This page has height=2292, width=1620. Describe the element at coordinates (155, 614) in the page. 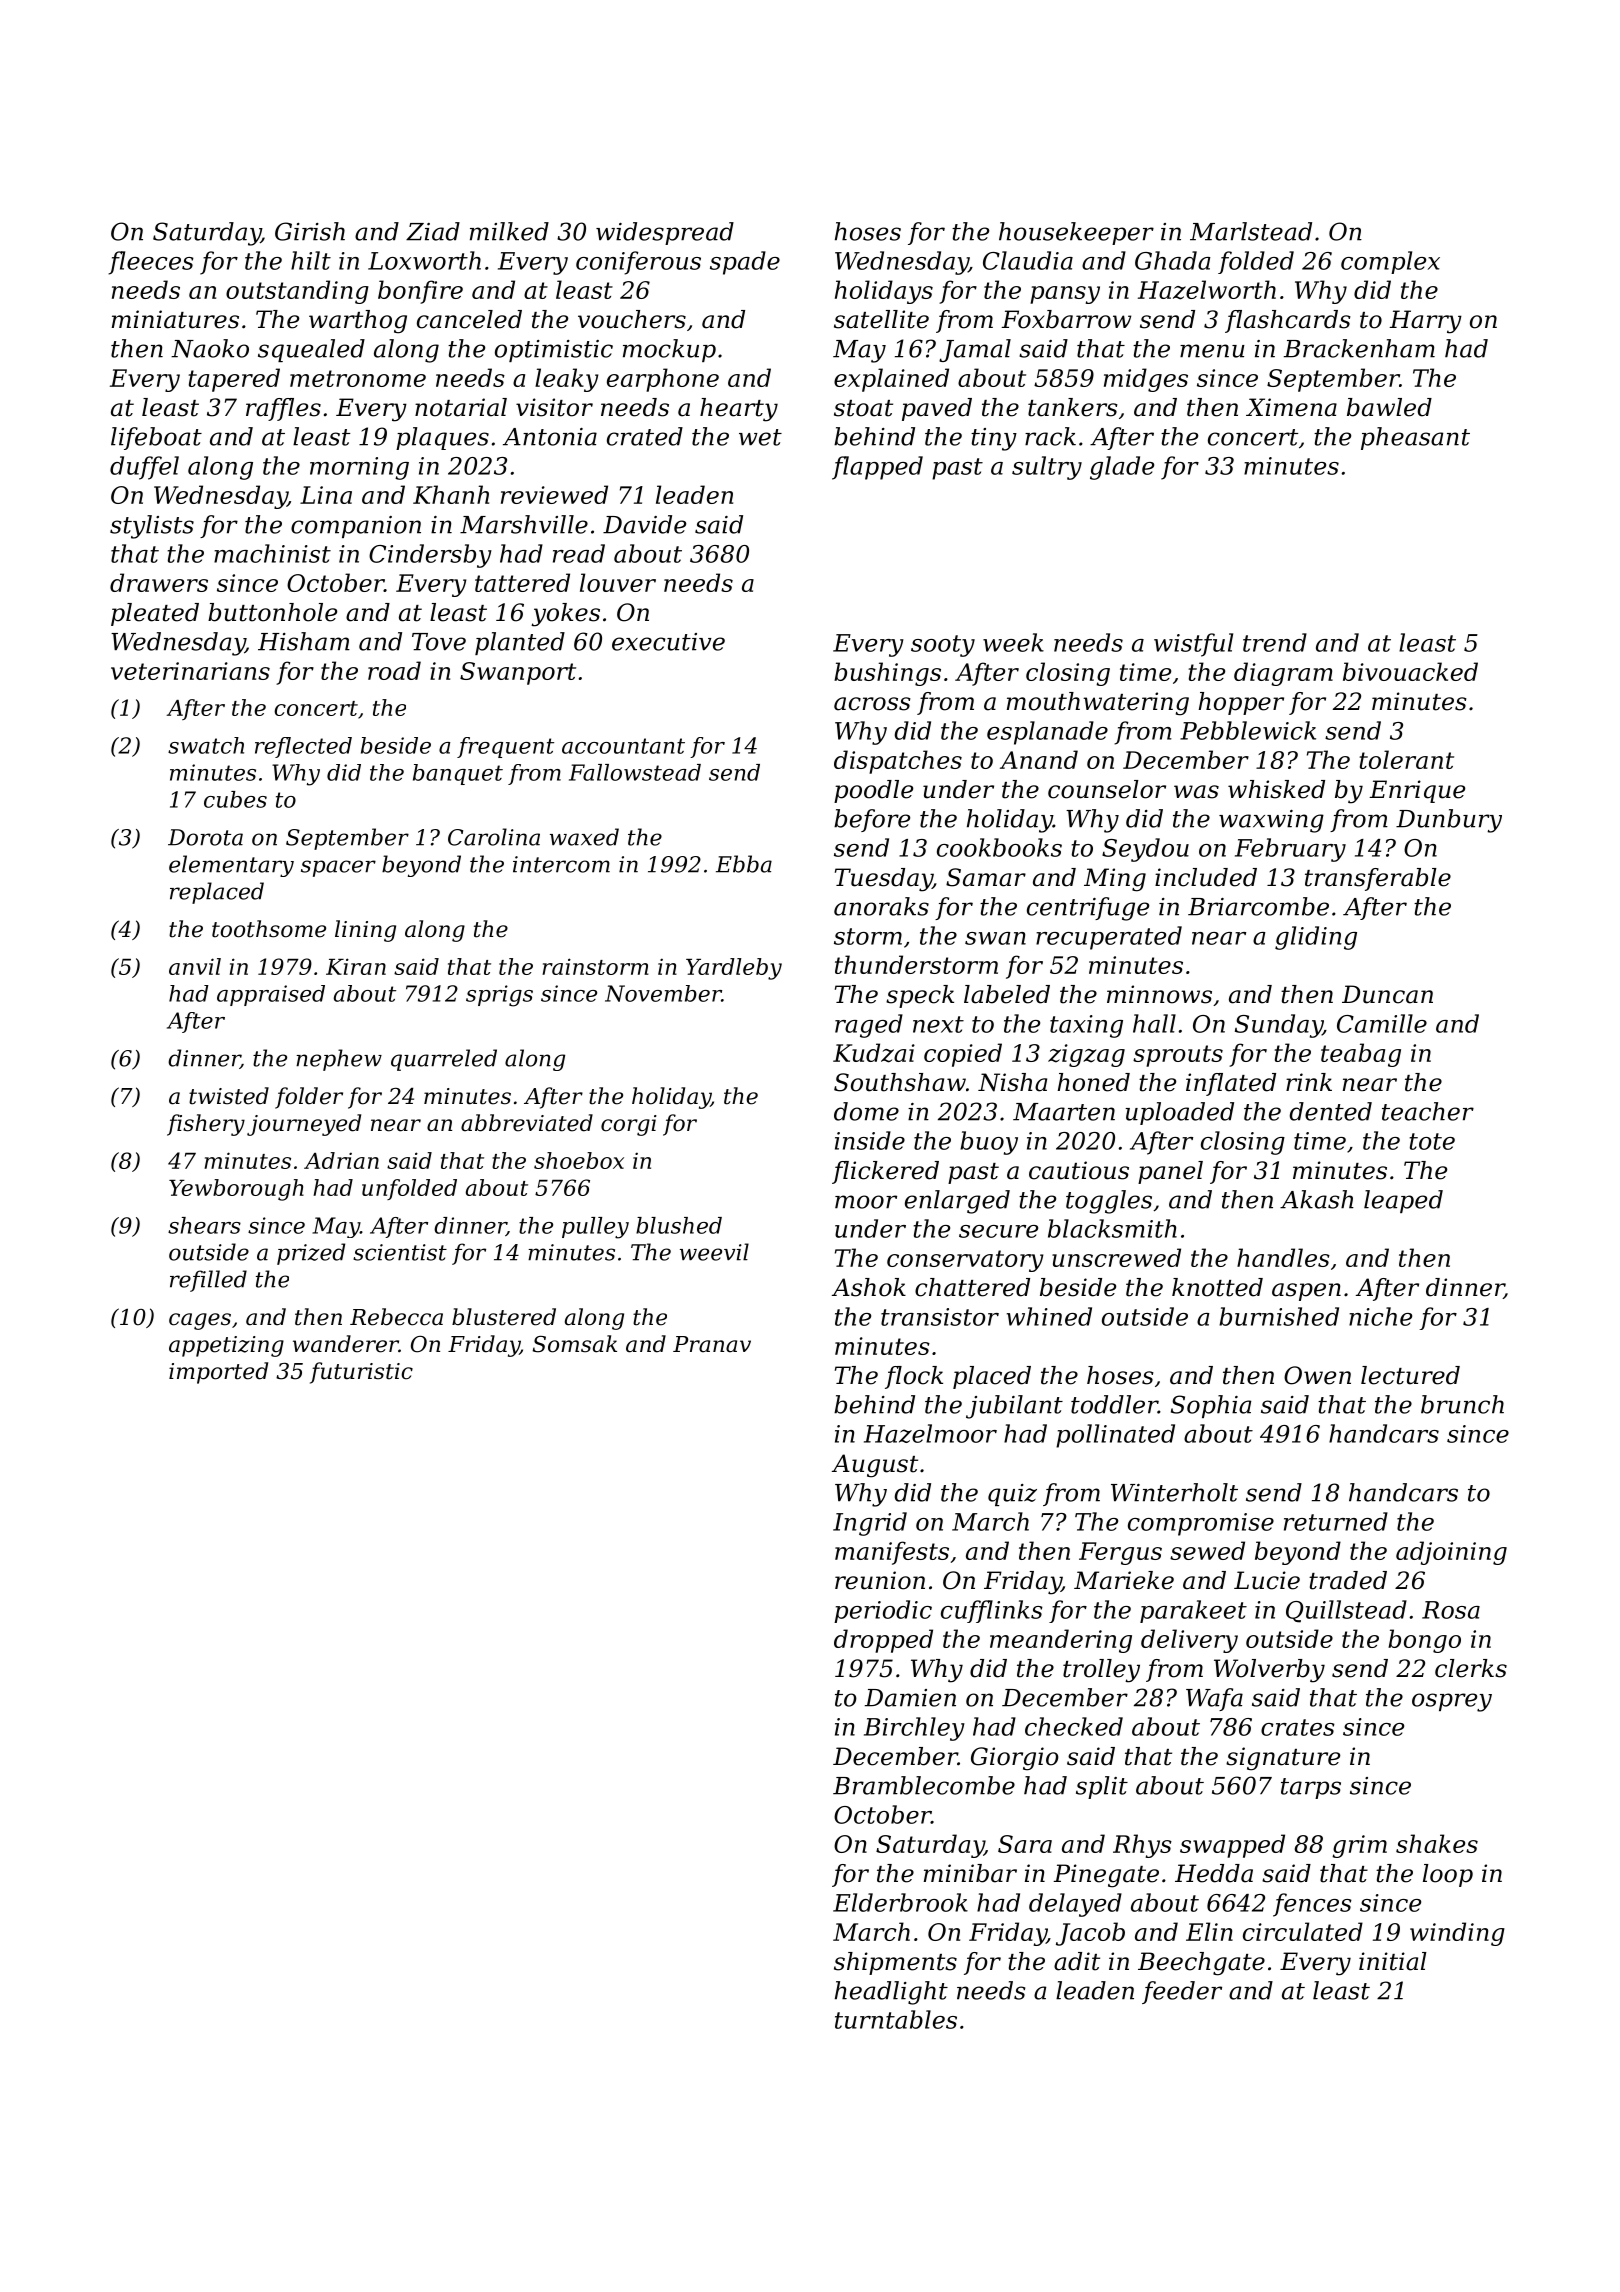

I see `pleated` at that location.
